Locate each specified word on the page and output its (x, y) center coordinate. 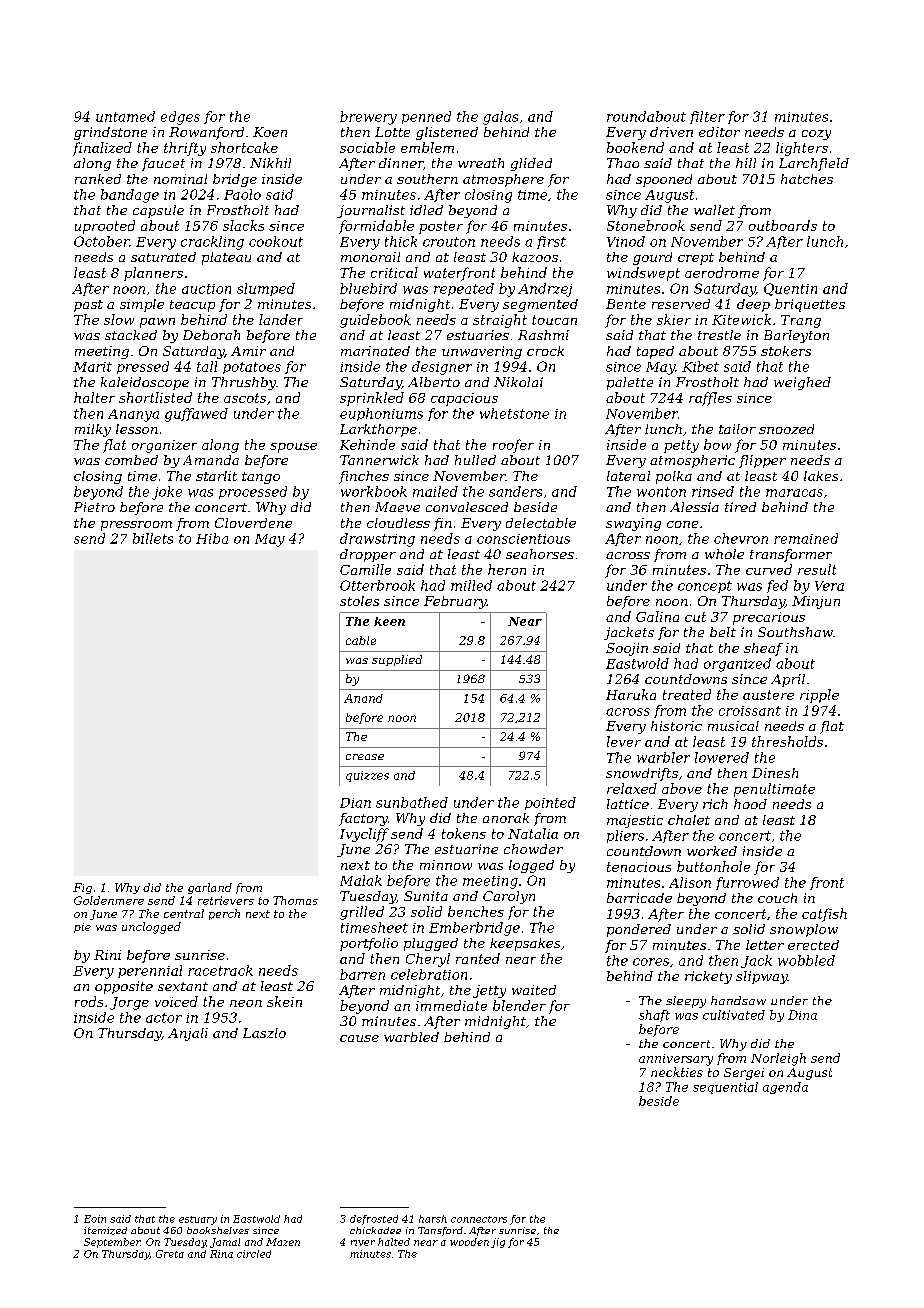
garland (210, 888)
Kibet (700, 366)
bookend (635, 147)
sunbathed (412, 802)
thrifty (185, 149)
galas (500, 118)
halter (94, 397)
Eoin (95, 1219)
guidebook (375, 321)
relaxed (632, 788)
